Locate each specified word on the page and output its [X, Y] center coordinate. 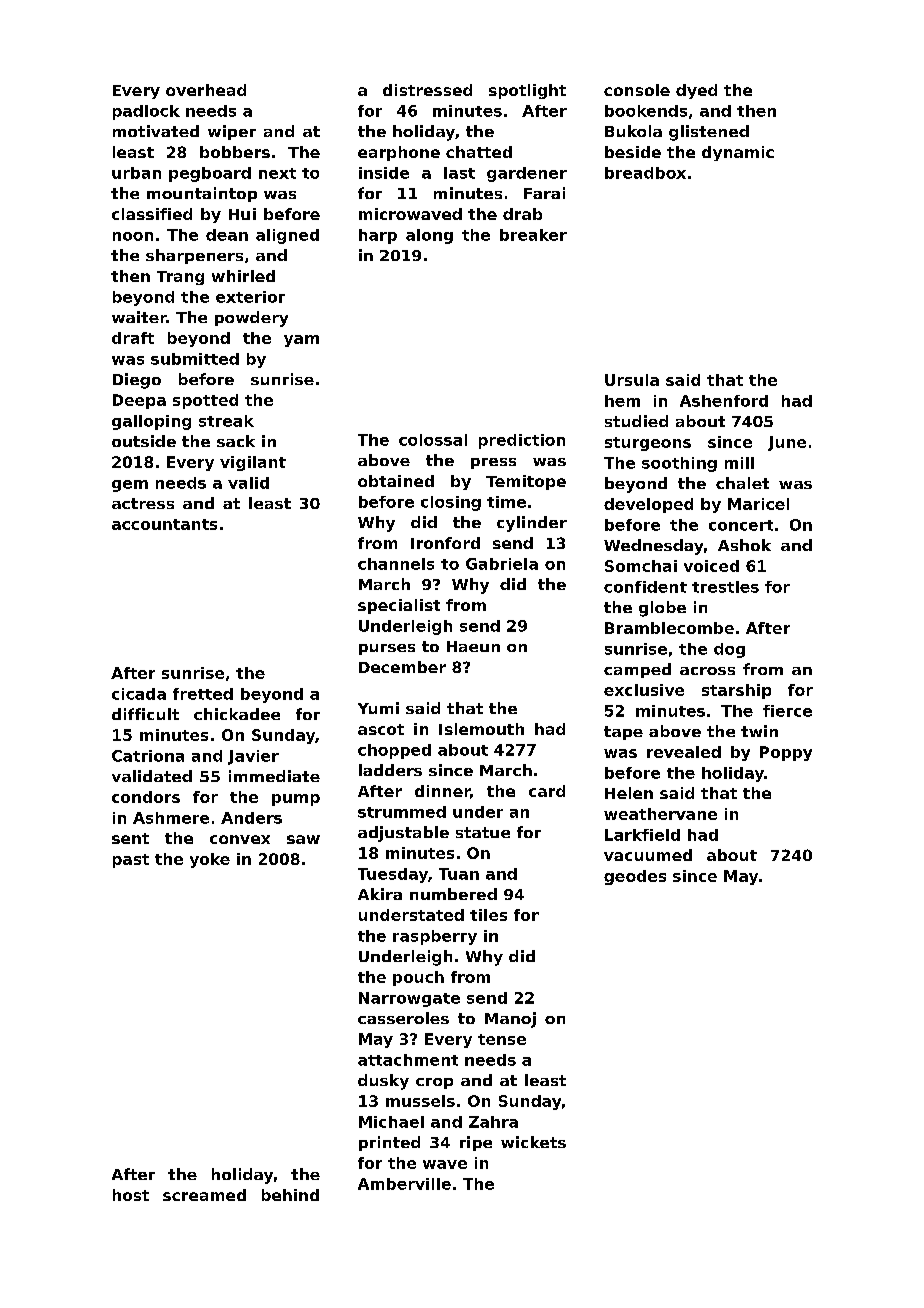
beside [633, 152]
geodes [635, 877]
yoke [210, 860]
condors [146, 797]
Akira [380, 894]
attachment [408, 1060]
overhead [206, 90]
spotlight [527, 91]
